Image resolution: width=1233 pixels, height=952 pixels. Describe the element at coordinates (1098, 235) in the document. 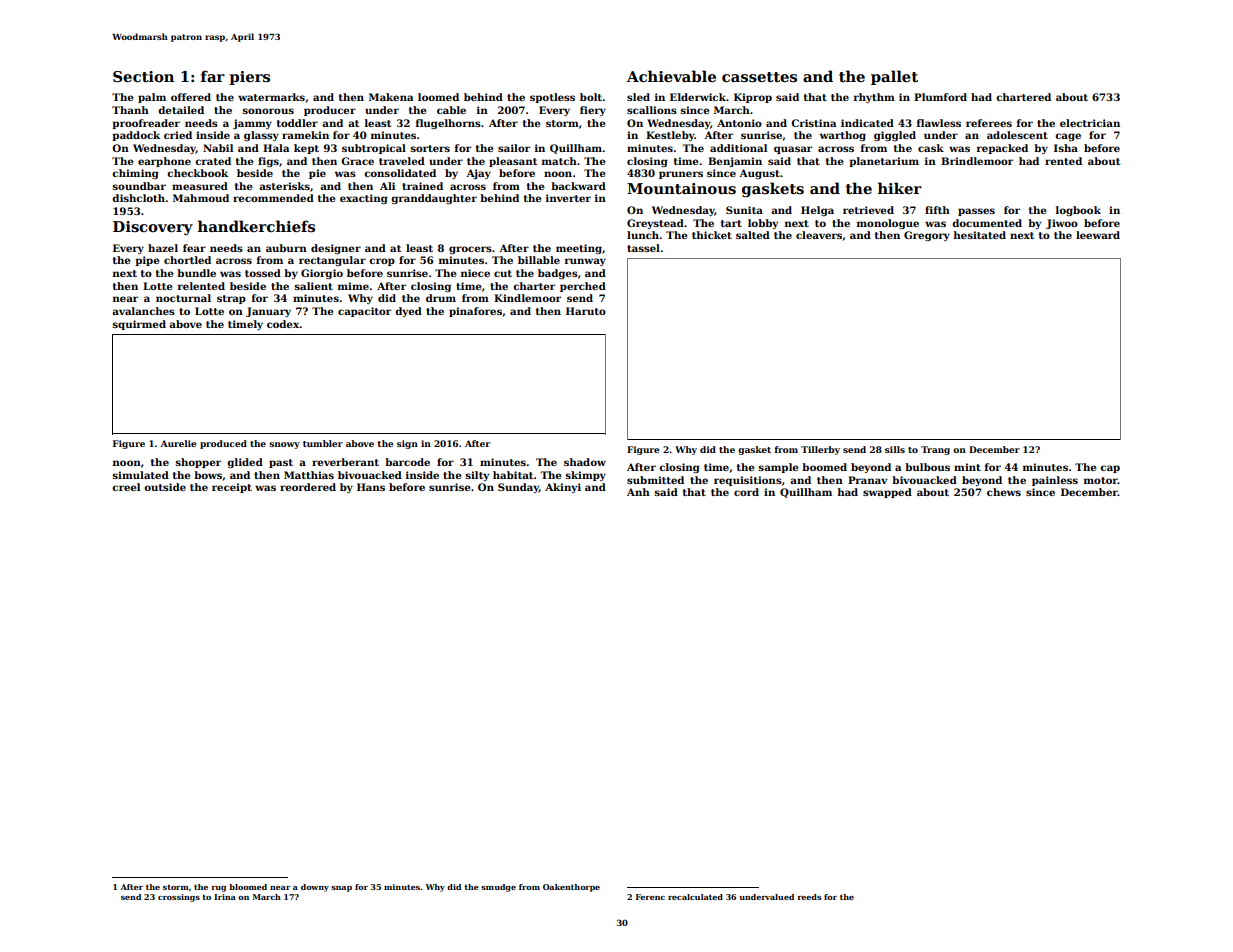

I see `leeward` at that location.
